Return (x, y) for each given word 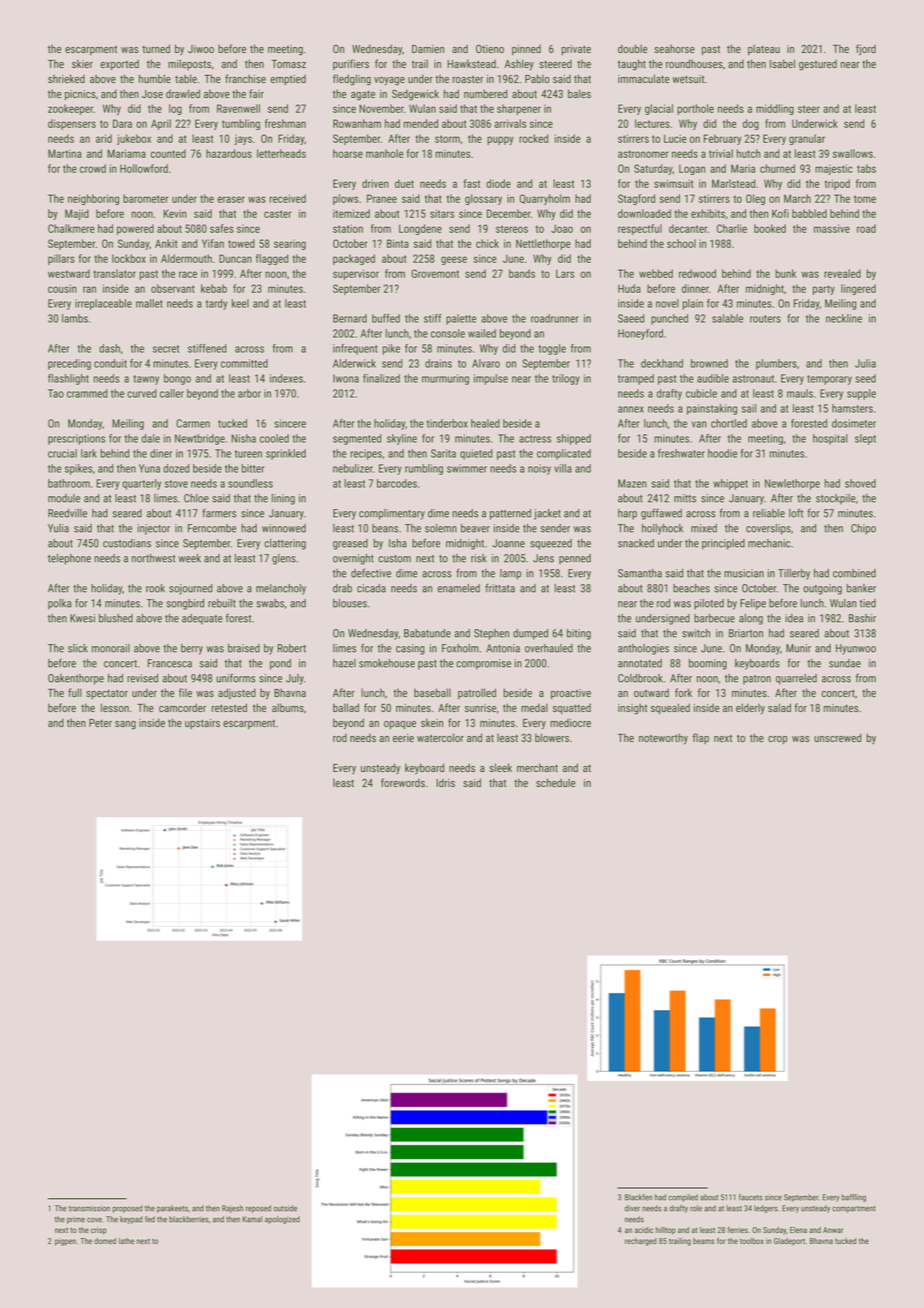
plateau (764, 49)
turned (156, 48)
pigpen (65, 1242)
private (576, 50)
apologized (282, 1220)
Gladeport (789, 1242)
